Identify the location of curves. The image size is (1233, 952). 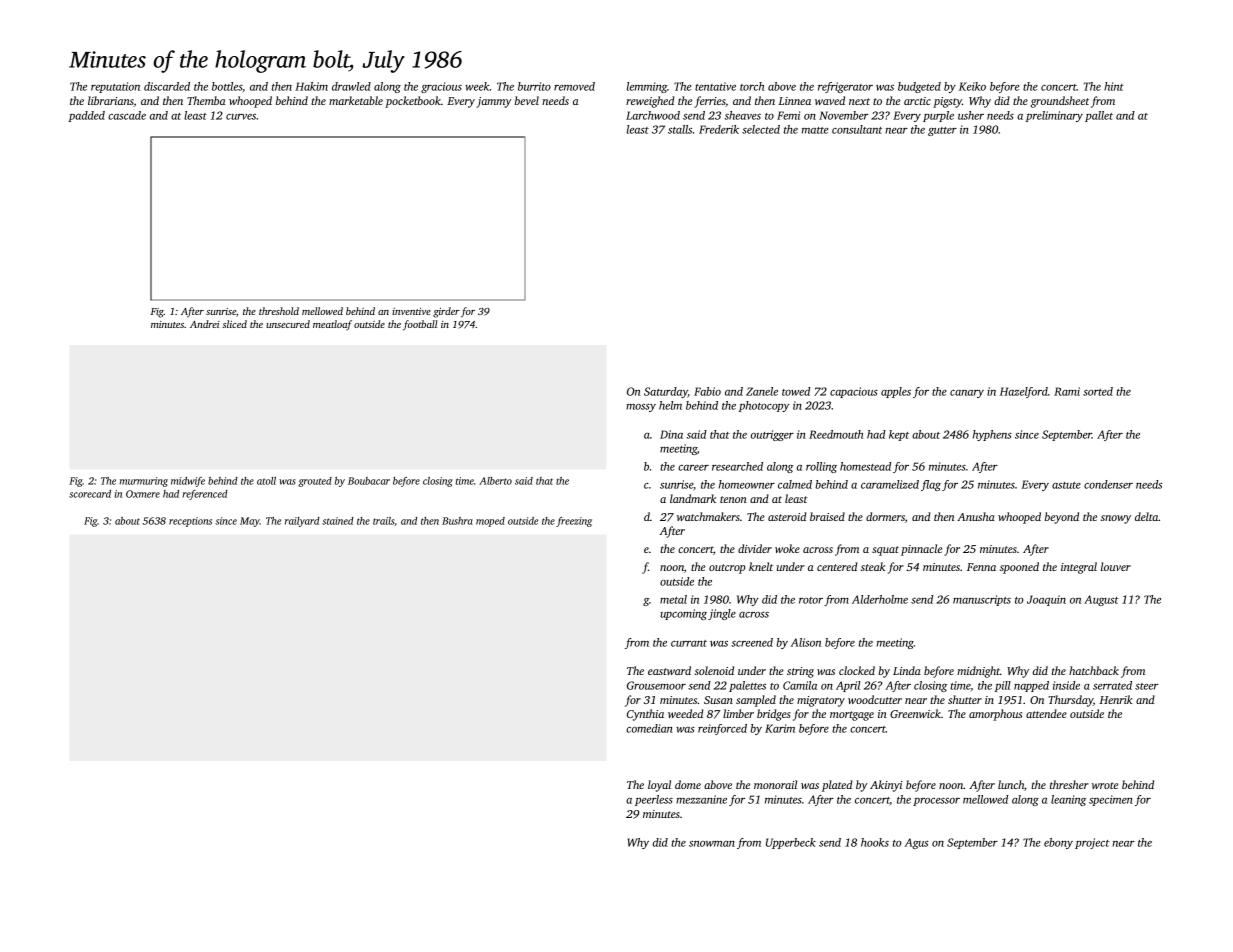
(241, 117).
